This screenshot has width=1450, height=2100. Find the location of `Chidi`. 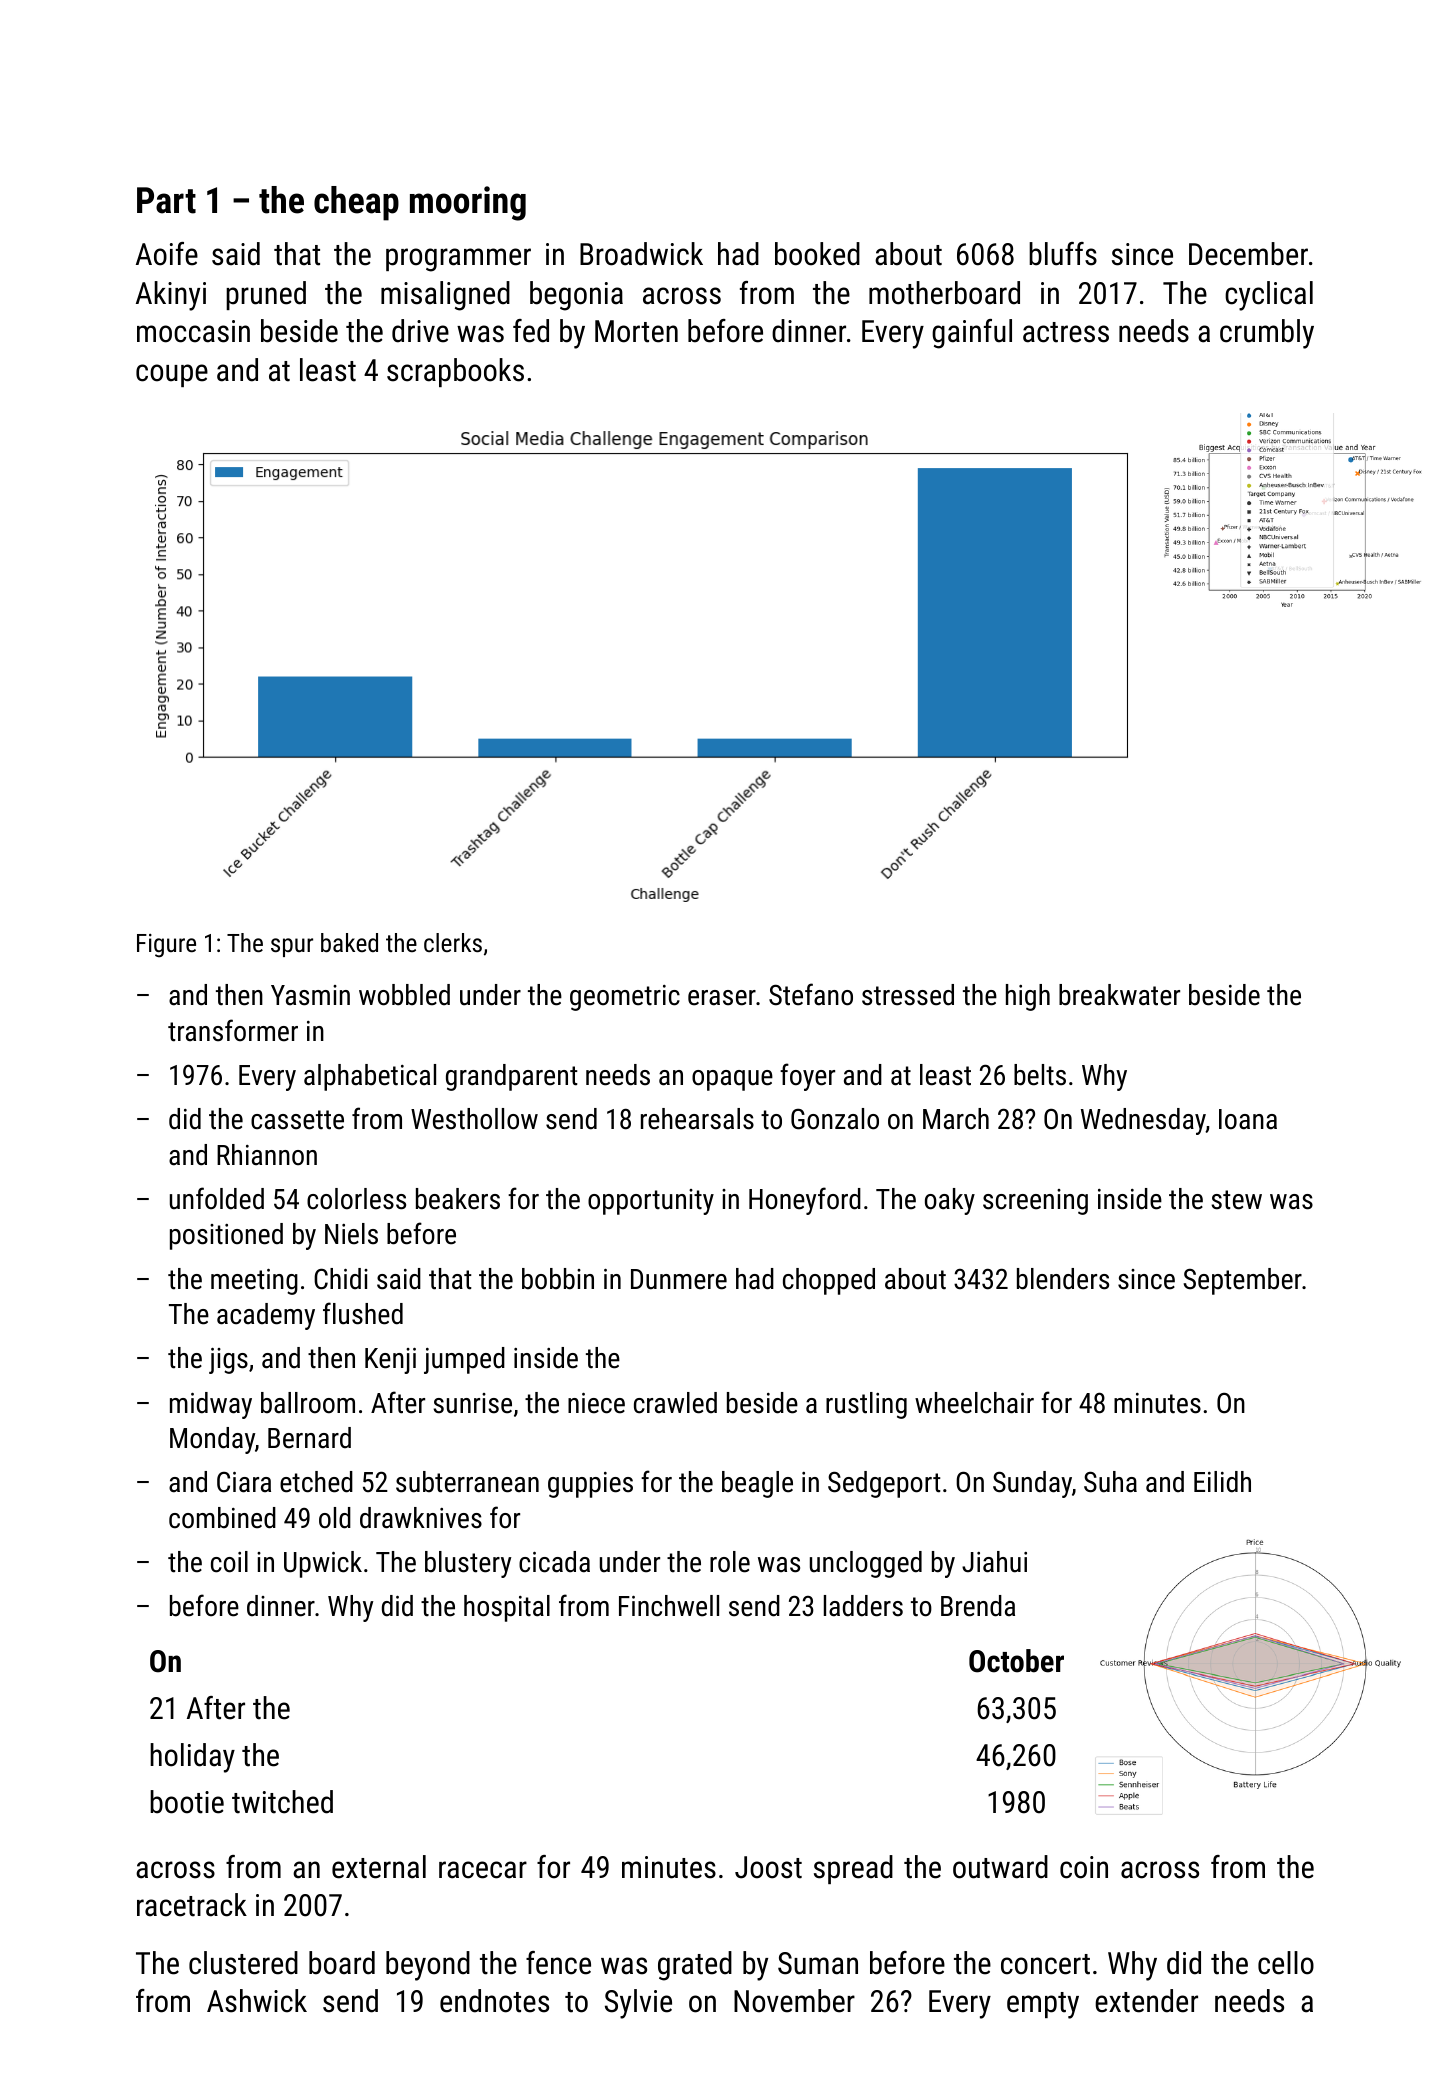

Chidi is located at coordinates (341, 1279).
